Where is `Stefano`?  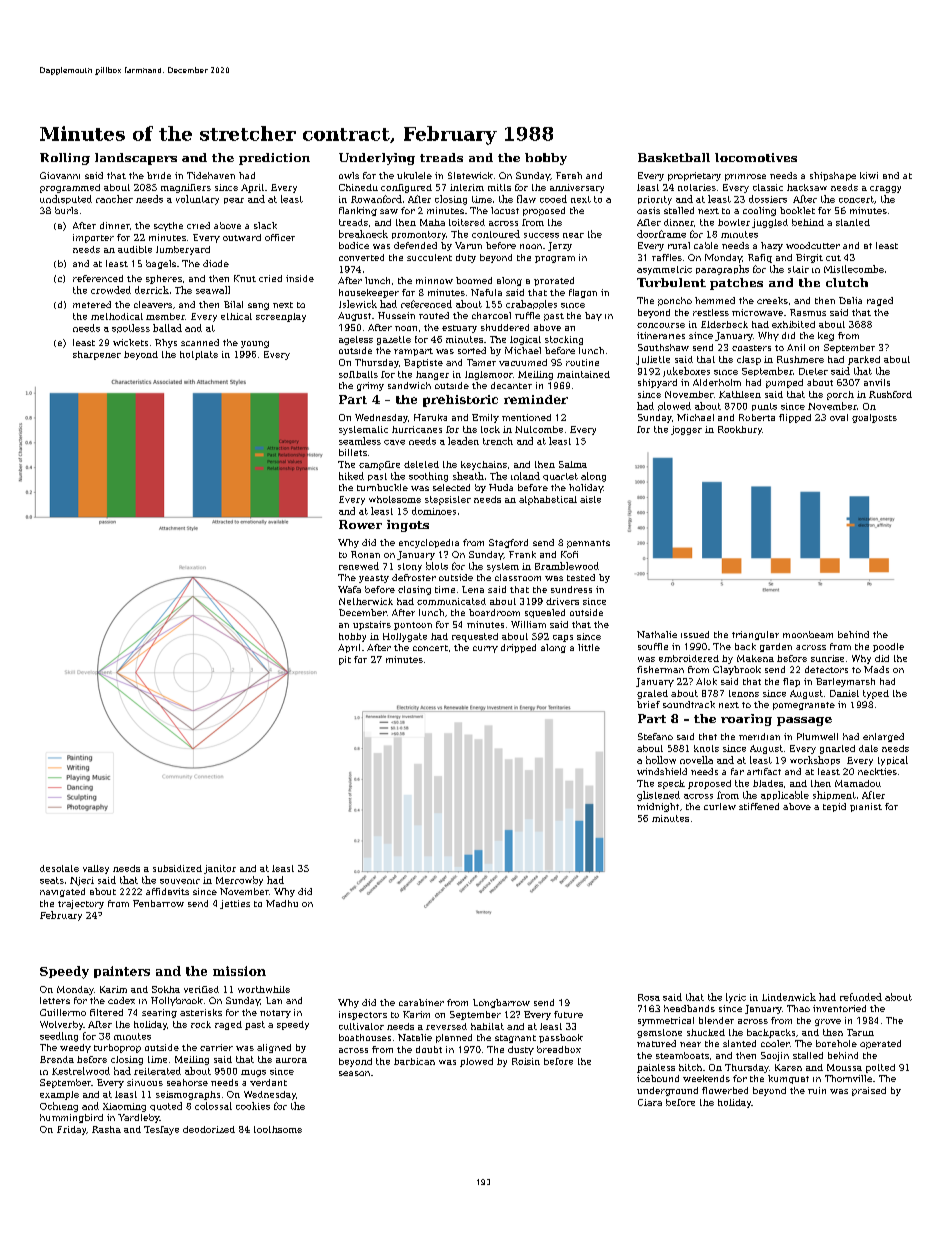
Stefano is located at coordinates (655, 736).
